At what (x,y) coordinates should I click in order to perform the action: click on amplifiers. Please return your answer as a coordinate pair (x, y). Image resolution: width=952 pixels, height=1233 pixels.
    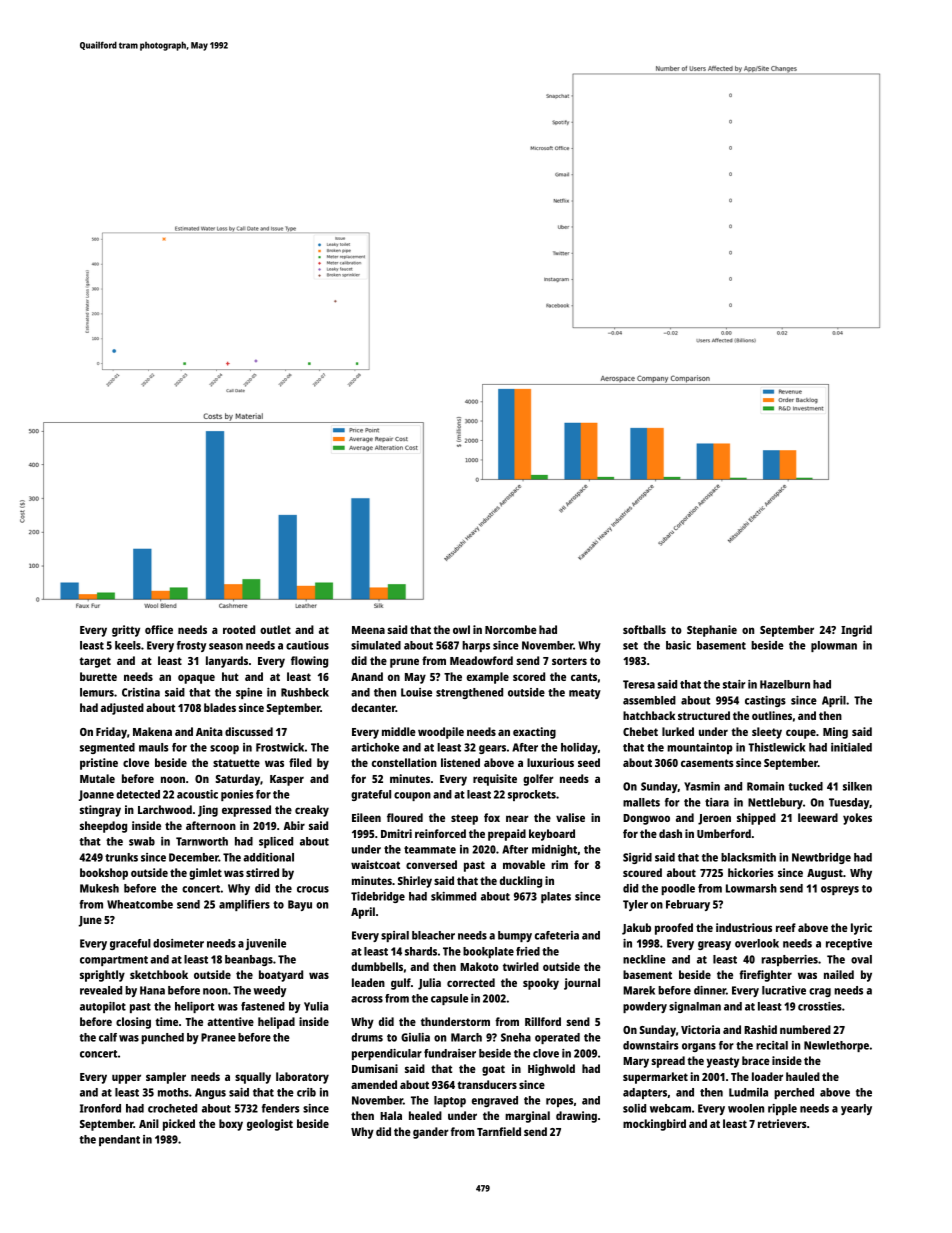
    Looking at the image, I should click on (244, 905).
